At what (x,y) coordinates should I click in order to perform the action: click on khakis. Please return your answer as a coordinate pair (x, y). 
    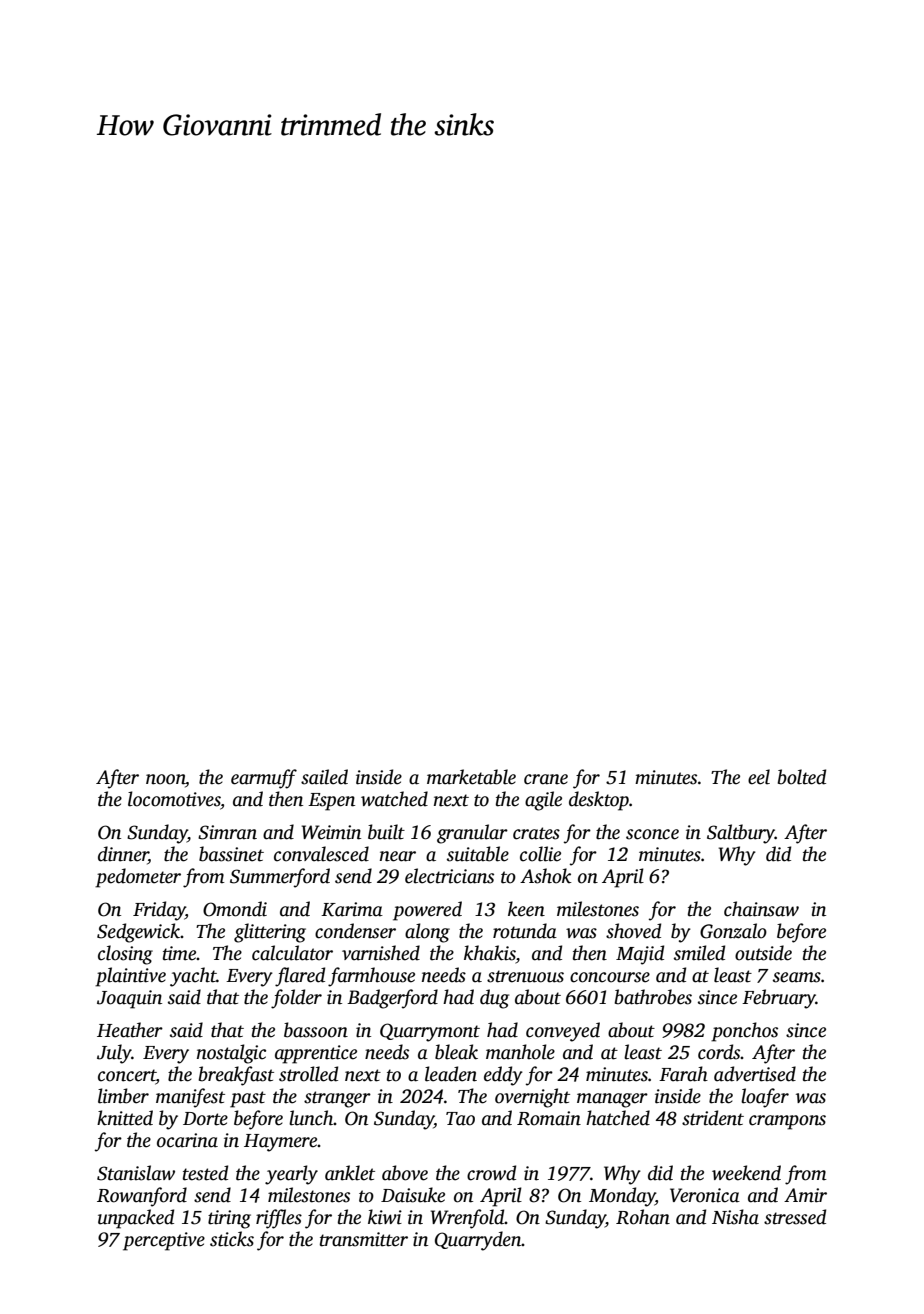
    Looking at the image, I should click on (490, 953).
